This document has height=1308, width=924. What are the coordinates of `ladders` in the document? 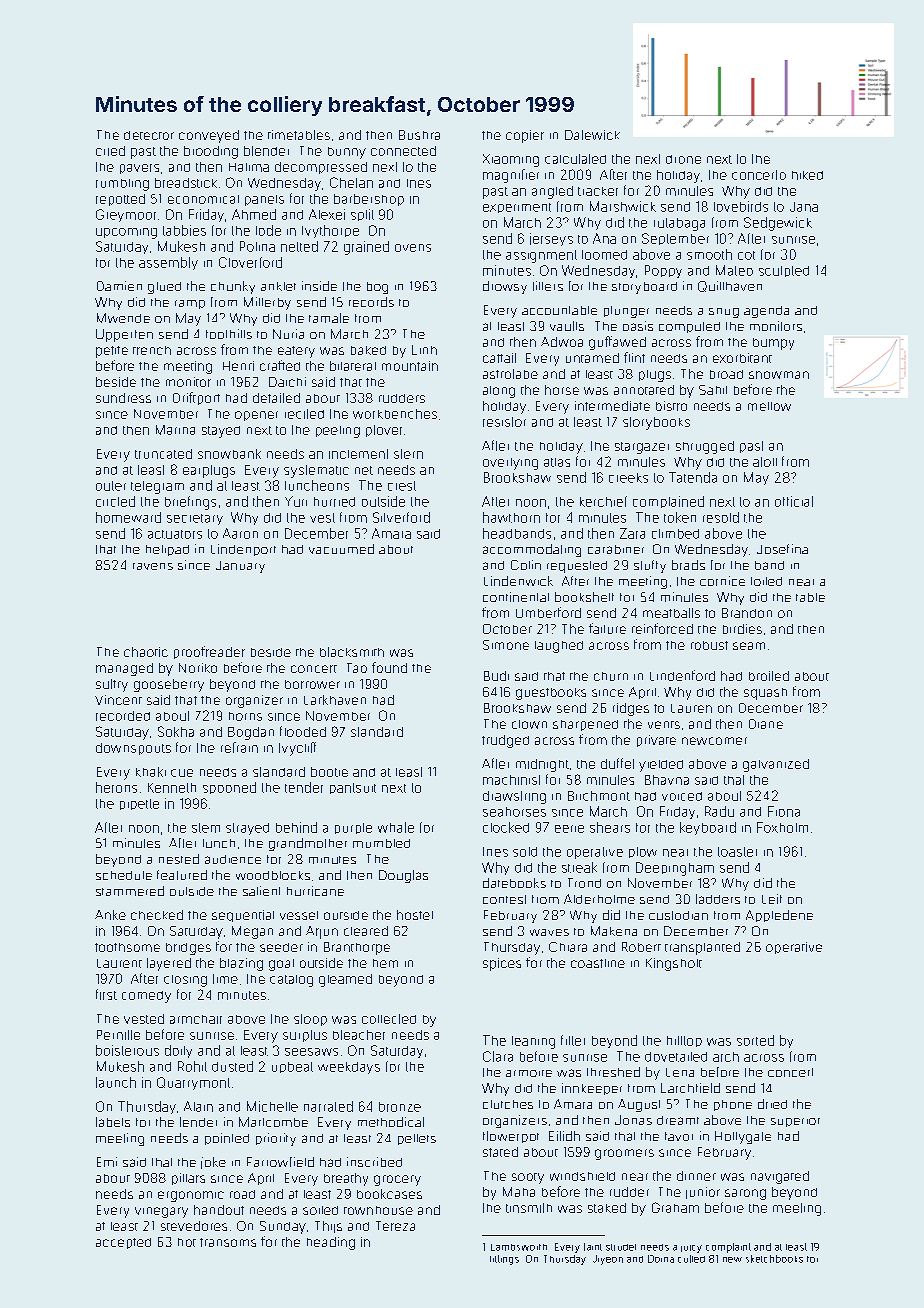 It's located at (718, 899).
